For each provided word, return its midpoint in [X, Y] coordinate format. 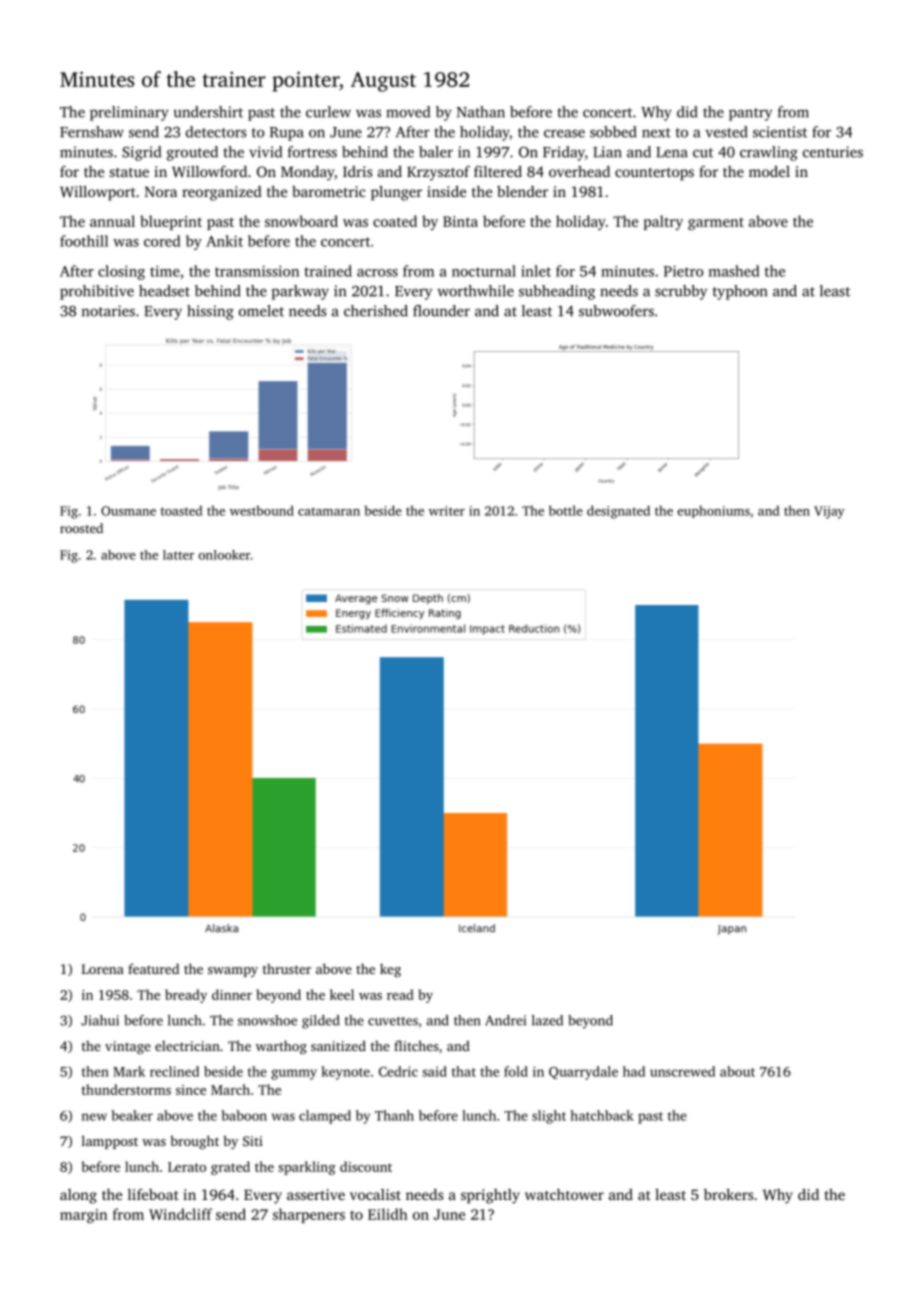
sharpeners [309, 1215]
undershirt [208, 112]
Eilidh [388, 1214]
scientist [780, 132]
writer [447, 511]
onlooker [224, 555]
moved [408, 112]
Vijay [829, 512]
